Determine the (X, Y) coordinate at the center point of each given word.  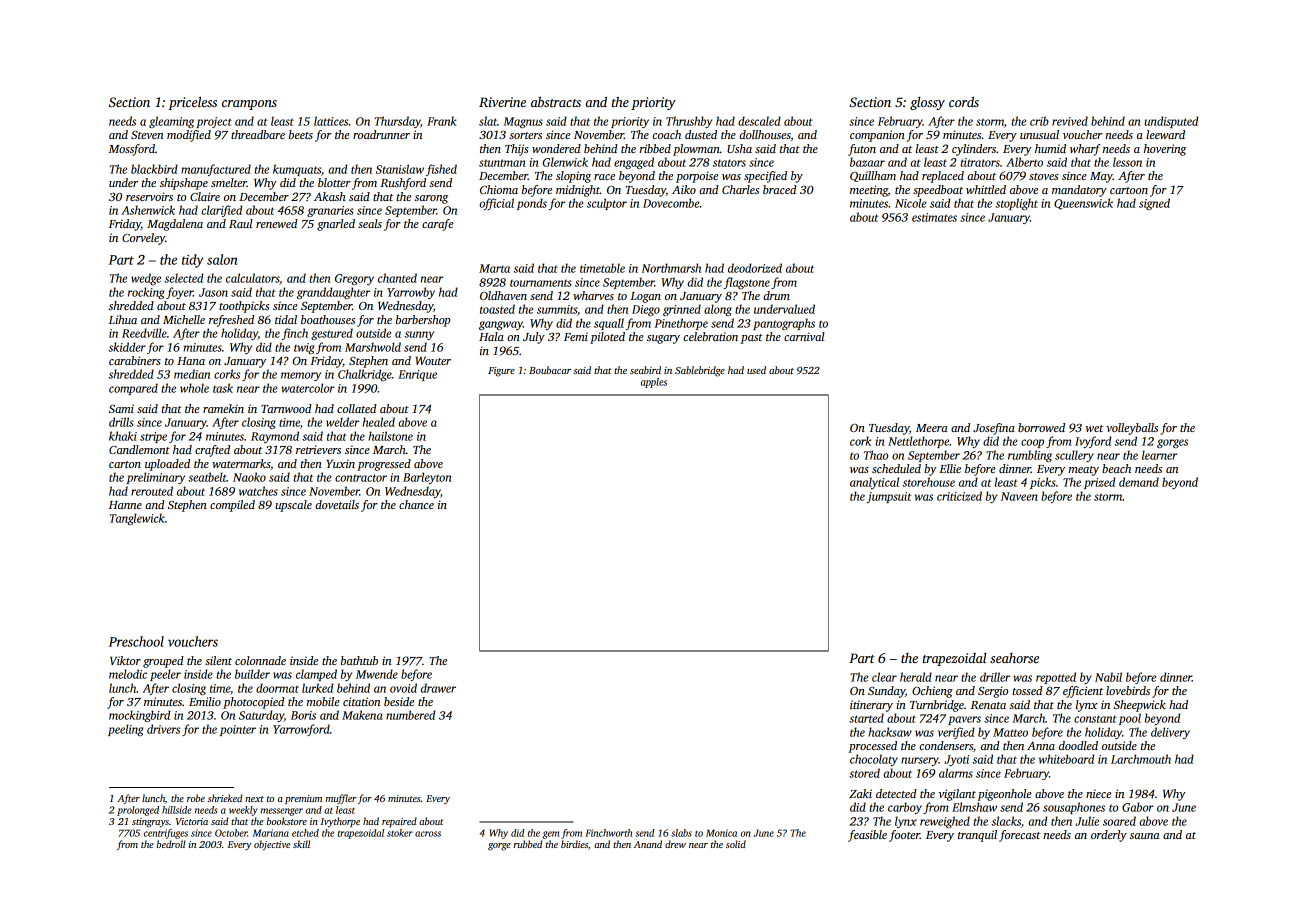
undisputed (1171, 122)
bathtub (359, 660)
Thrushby (689, 122)
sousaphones (1074, 808)
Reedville (144, 333)
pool (1130, 719)
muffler (341, 799)
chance (416, 504)
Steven (147, 135)
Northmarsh (671, 268)
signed (1154, 204)
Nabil (1108, 677)
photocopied (254, 703)
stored (864, 773)
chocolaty (874, 760)
